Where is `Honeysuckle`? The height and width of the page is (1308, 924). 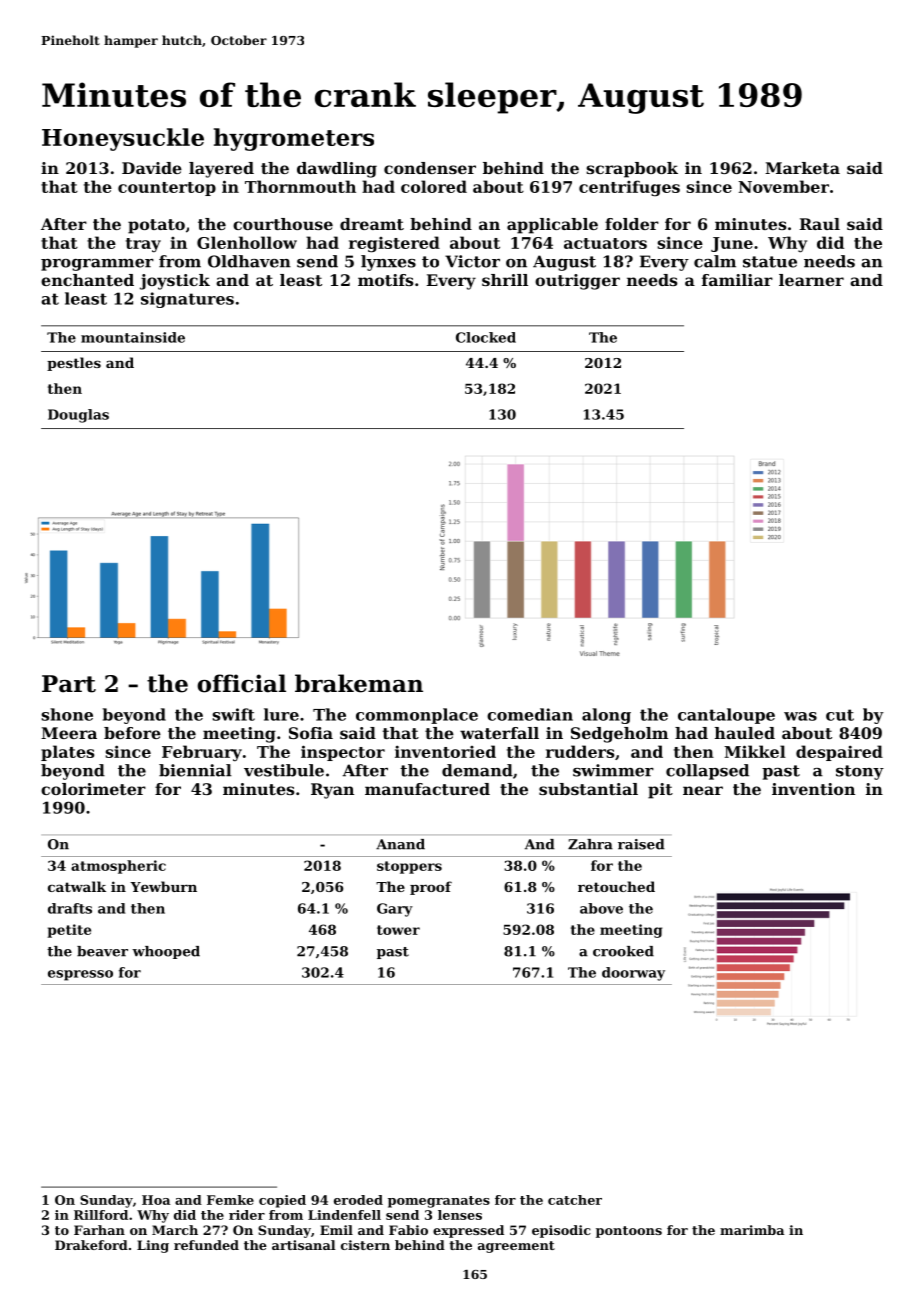
Honeysuckle is located at coordinates (123, 139).
